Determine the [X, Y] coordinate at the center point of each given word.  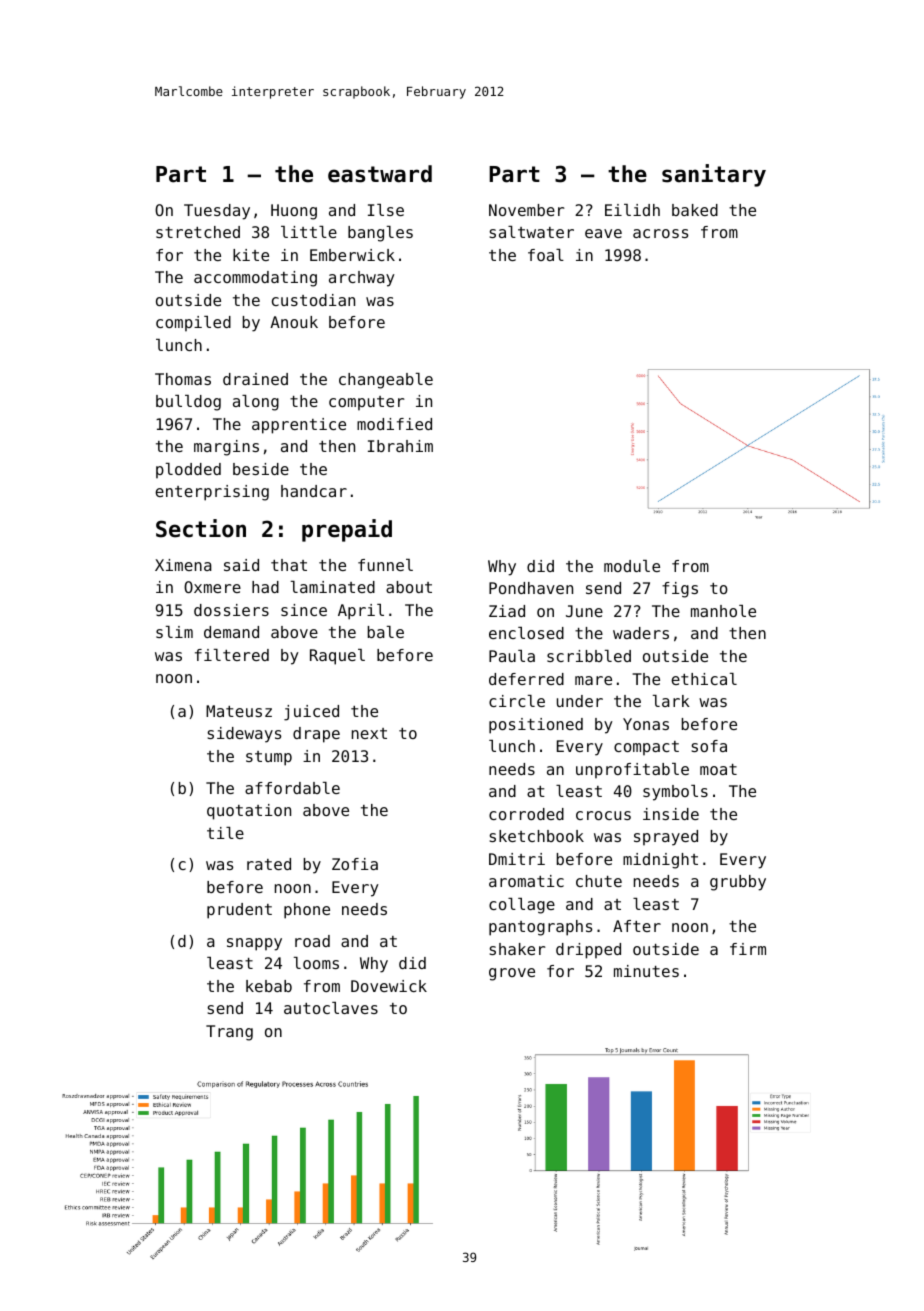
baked [695, 210]
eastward [380, 174]
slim [174, 632]
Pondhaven [531, 588]
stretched [198, 232]
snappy [254, 944]
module [632, 566]
